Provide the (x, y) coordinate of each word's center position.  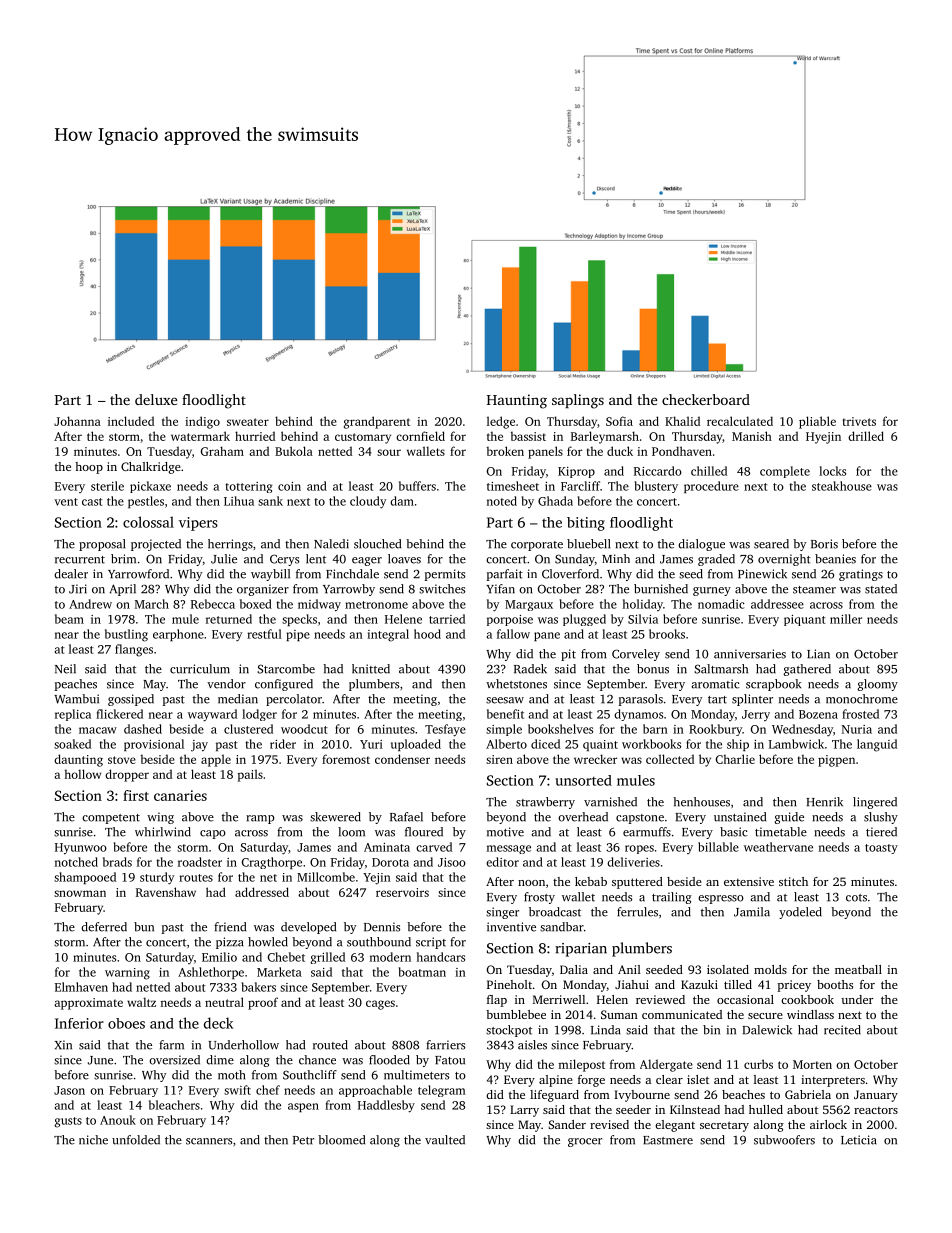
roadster (200, 862)
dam (402, 501)
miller (846, 619)
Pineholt (509, 984)
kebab (591, 881)
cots (856, 898)
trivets (859, 421)
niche (93, 1140)
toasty (881, 849)
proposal (102, 545)
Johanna (77, 421)
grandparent (376, 422)
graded (716, 560)
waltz (141, 1002)
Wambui (76, 699)
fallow (513, 634)
